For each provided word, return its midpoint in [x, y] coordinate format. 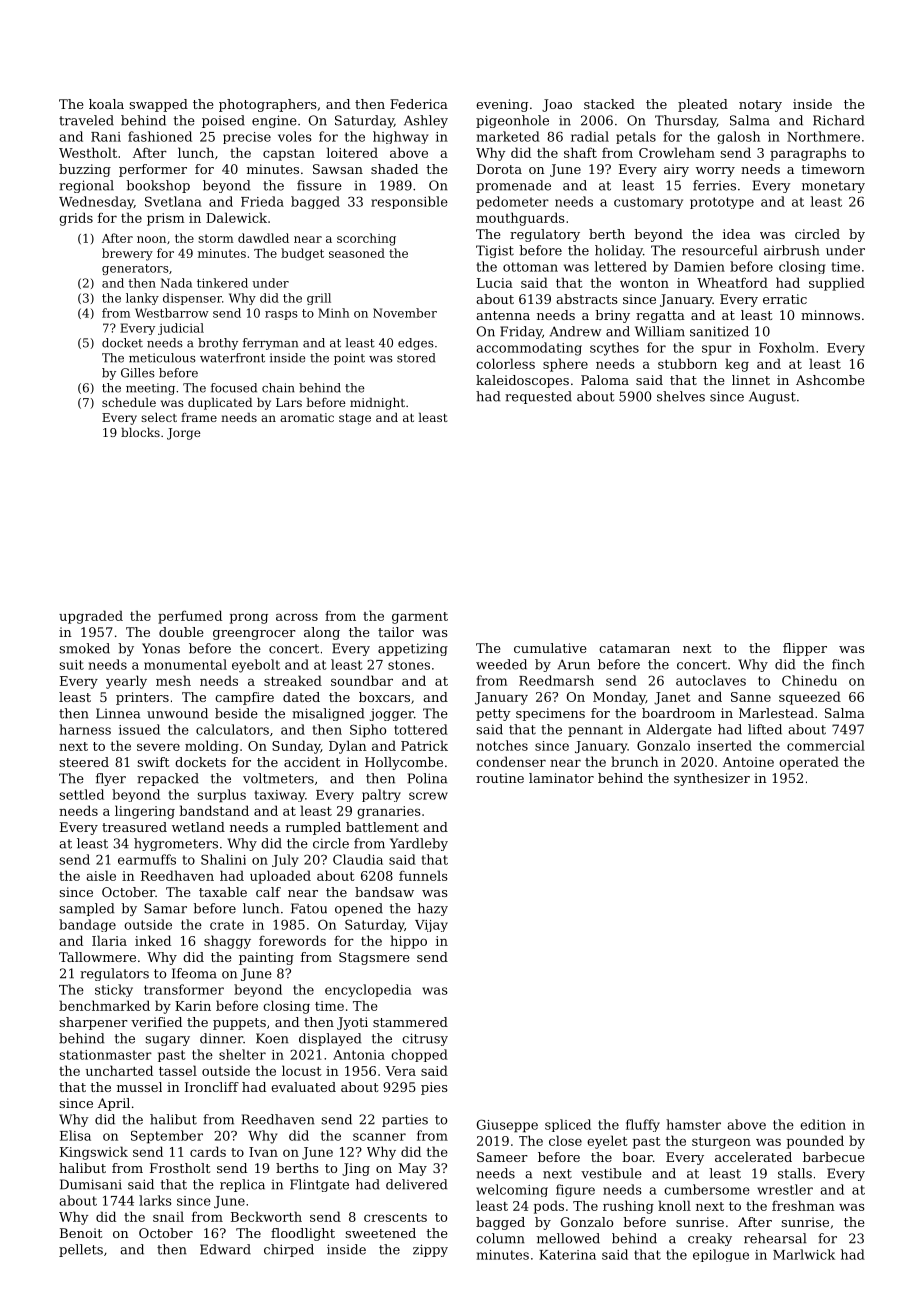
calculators [232, 729]
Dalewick [236, 217]
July [285, 860]
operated [809, 763]
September [167, 1137]
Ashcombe [830, 380]
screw [428, 796]
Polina [427, 778]
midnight [377, 404]
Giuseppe [507, 1126]
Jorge [183, 434]
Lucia [495, 283]
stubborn [687, 363]
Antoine [748, 762]
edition [823, 1124]
